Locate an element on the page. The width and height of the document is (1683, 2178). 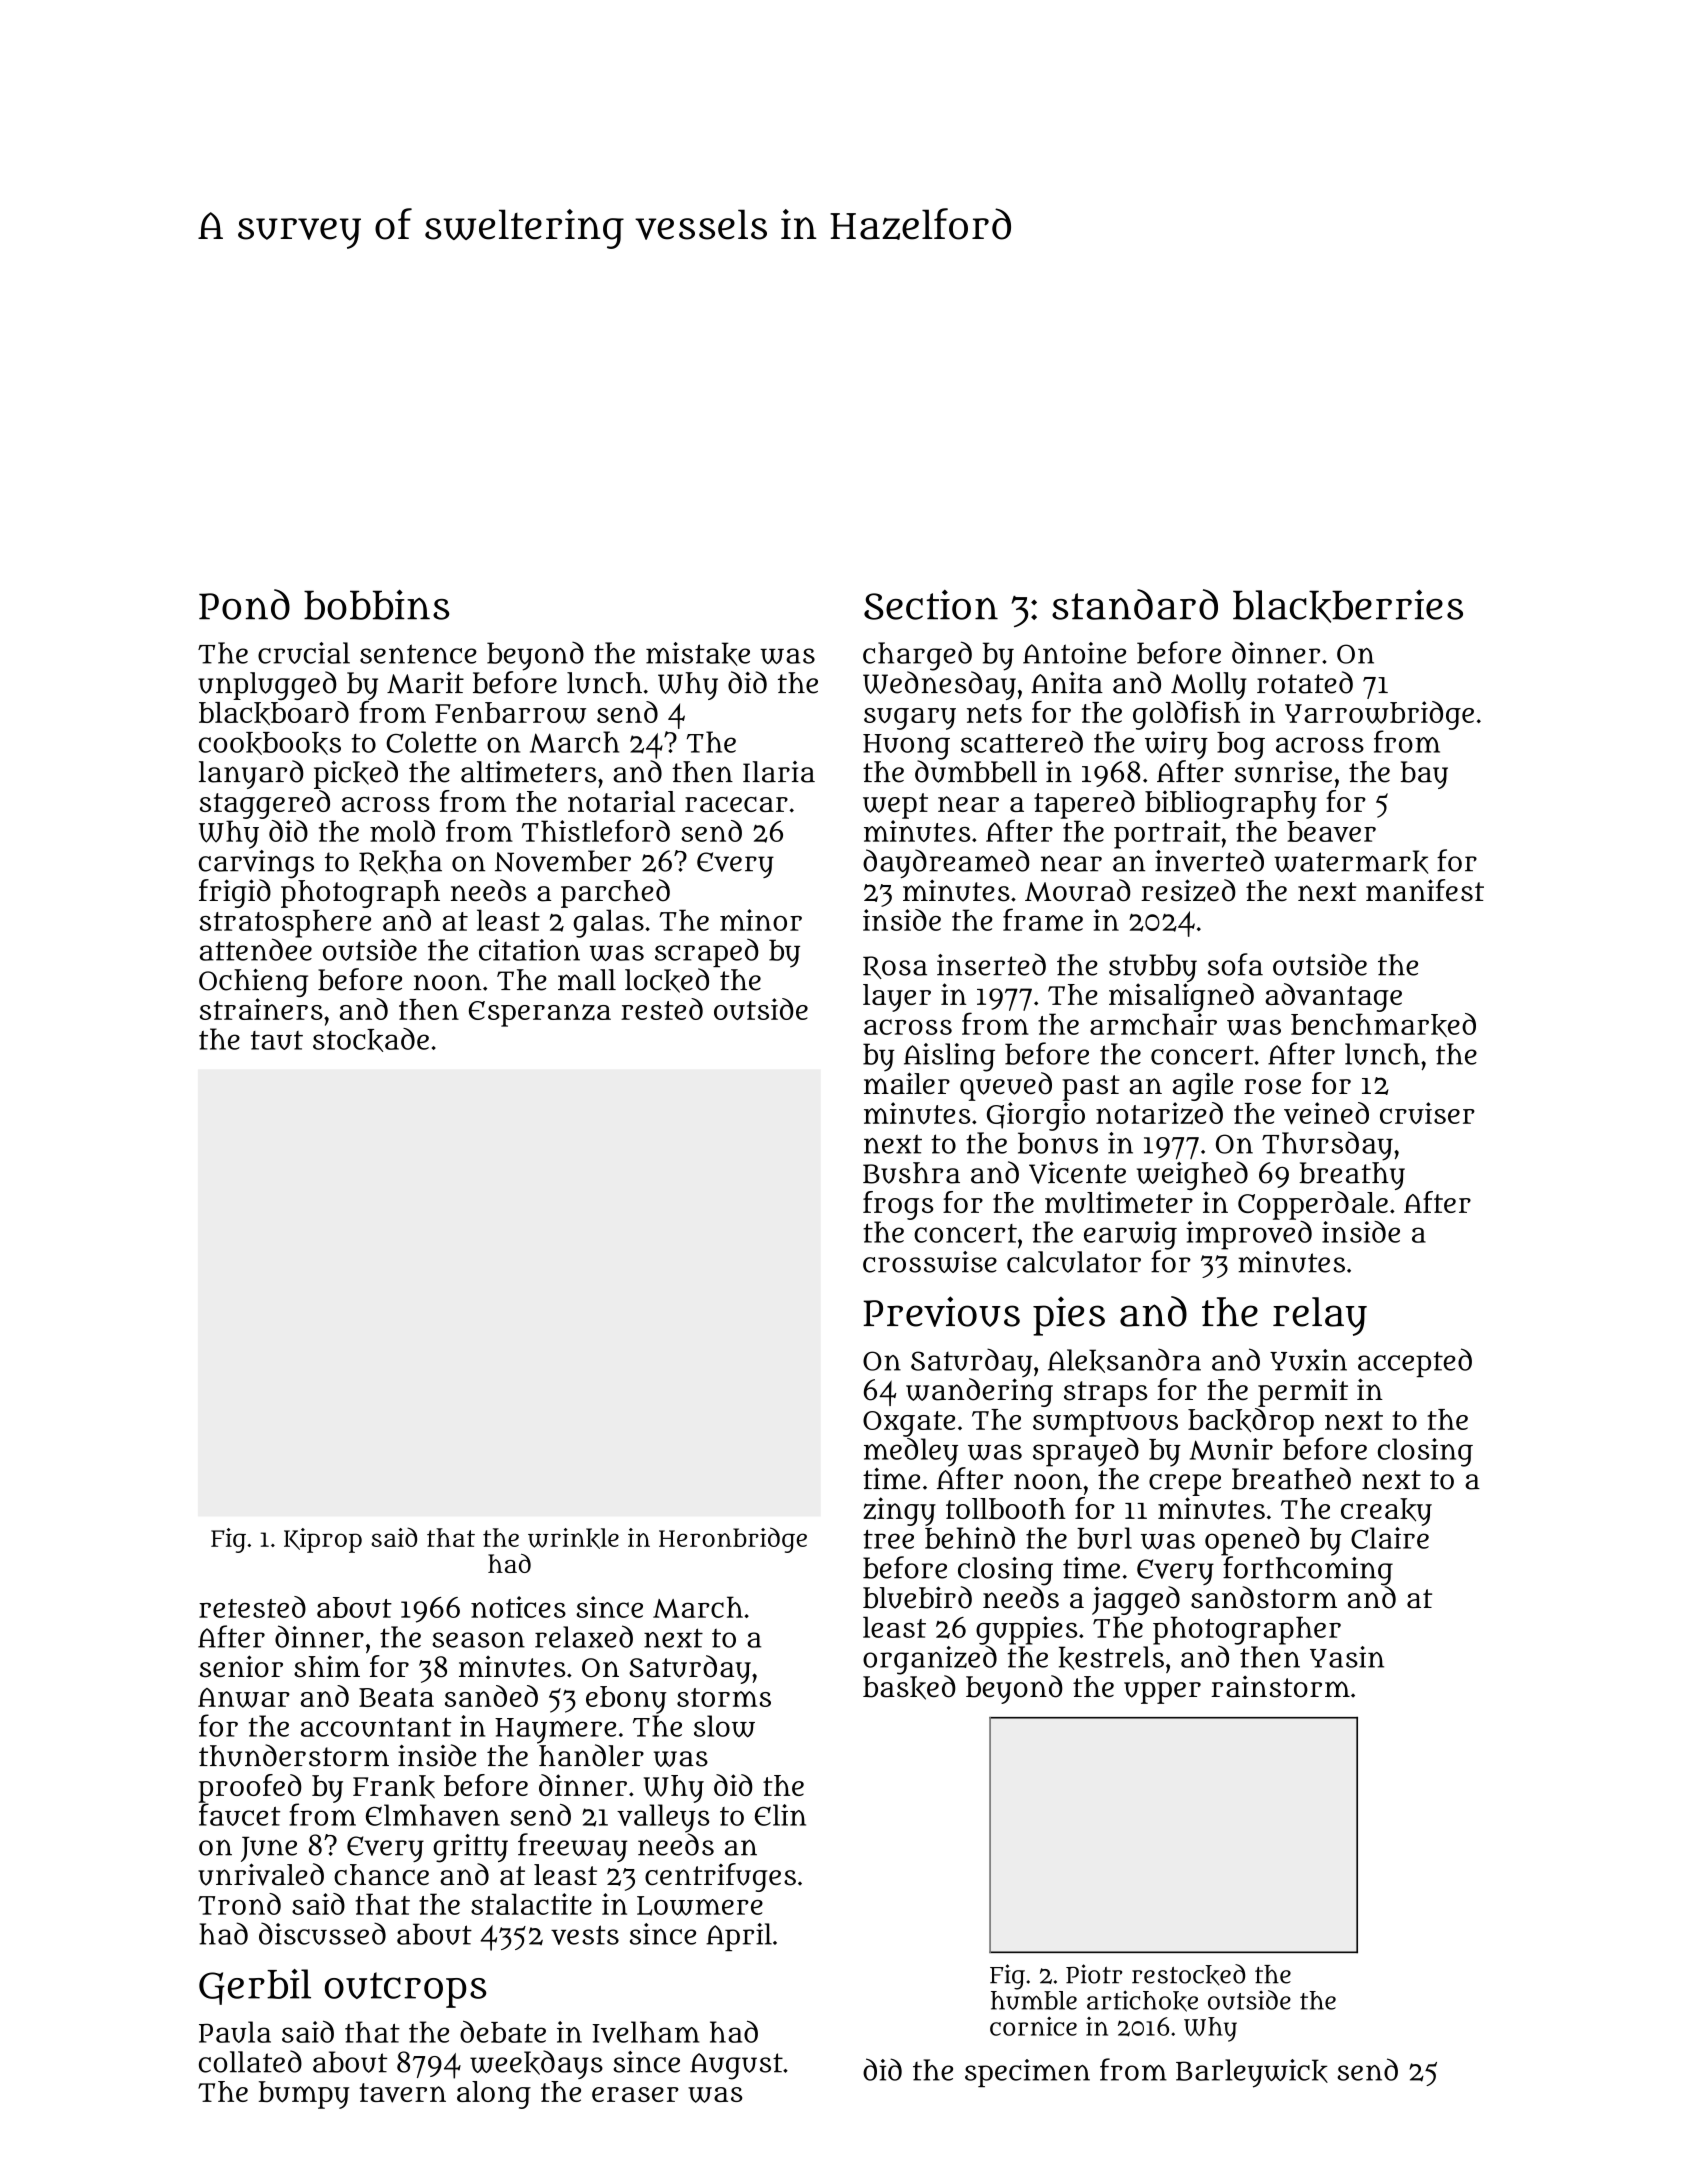
tollbooth is located at coordinates (1006, 1508).
